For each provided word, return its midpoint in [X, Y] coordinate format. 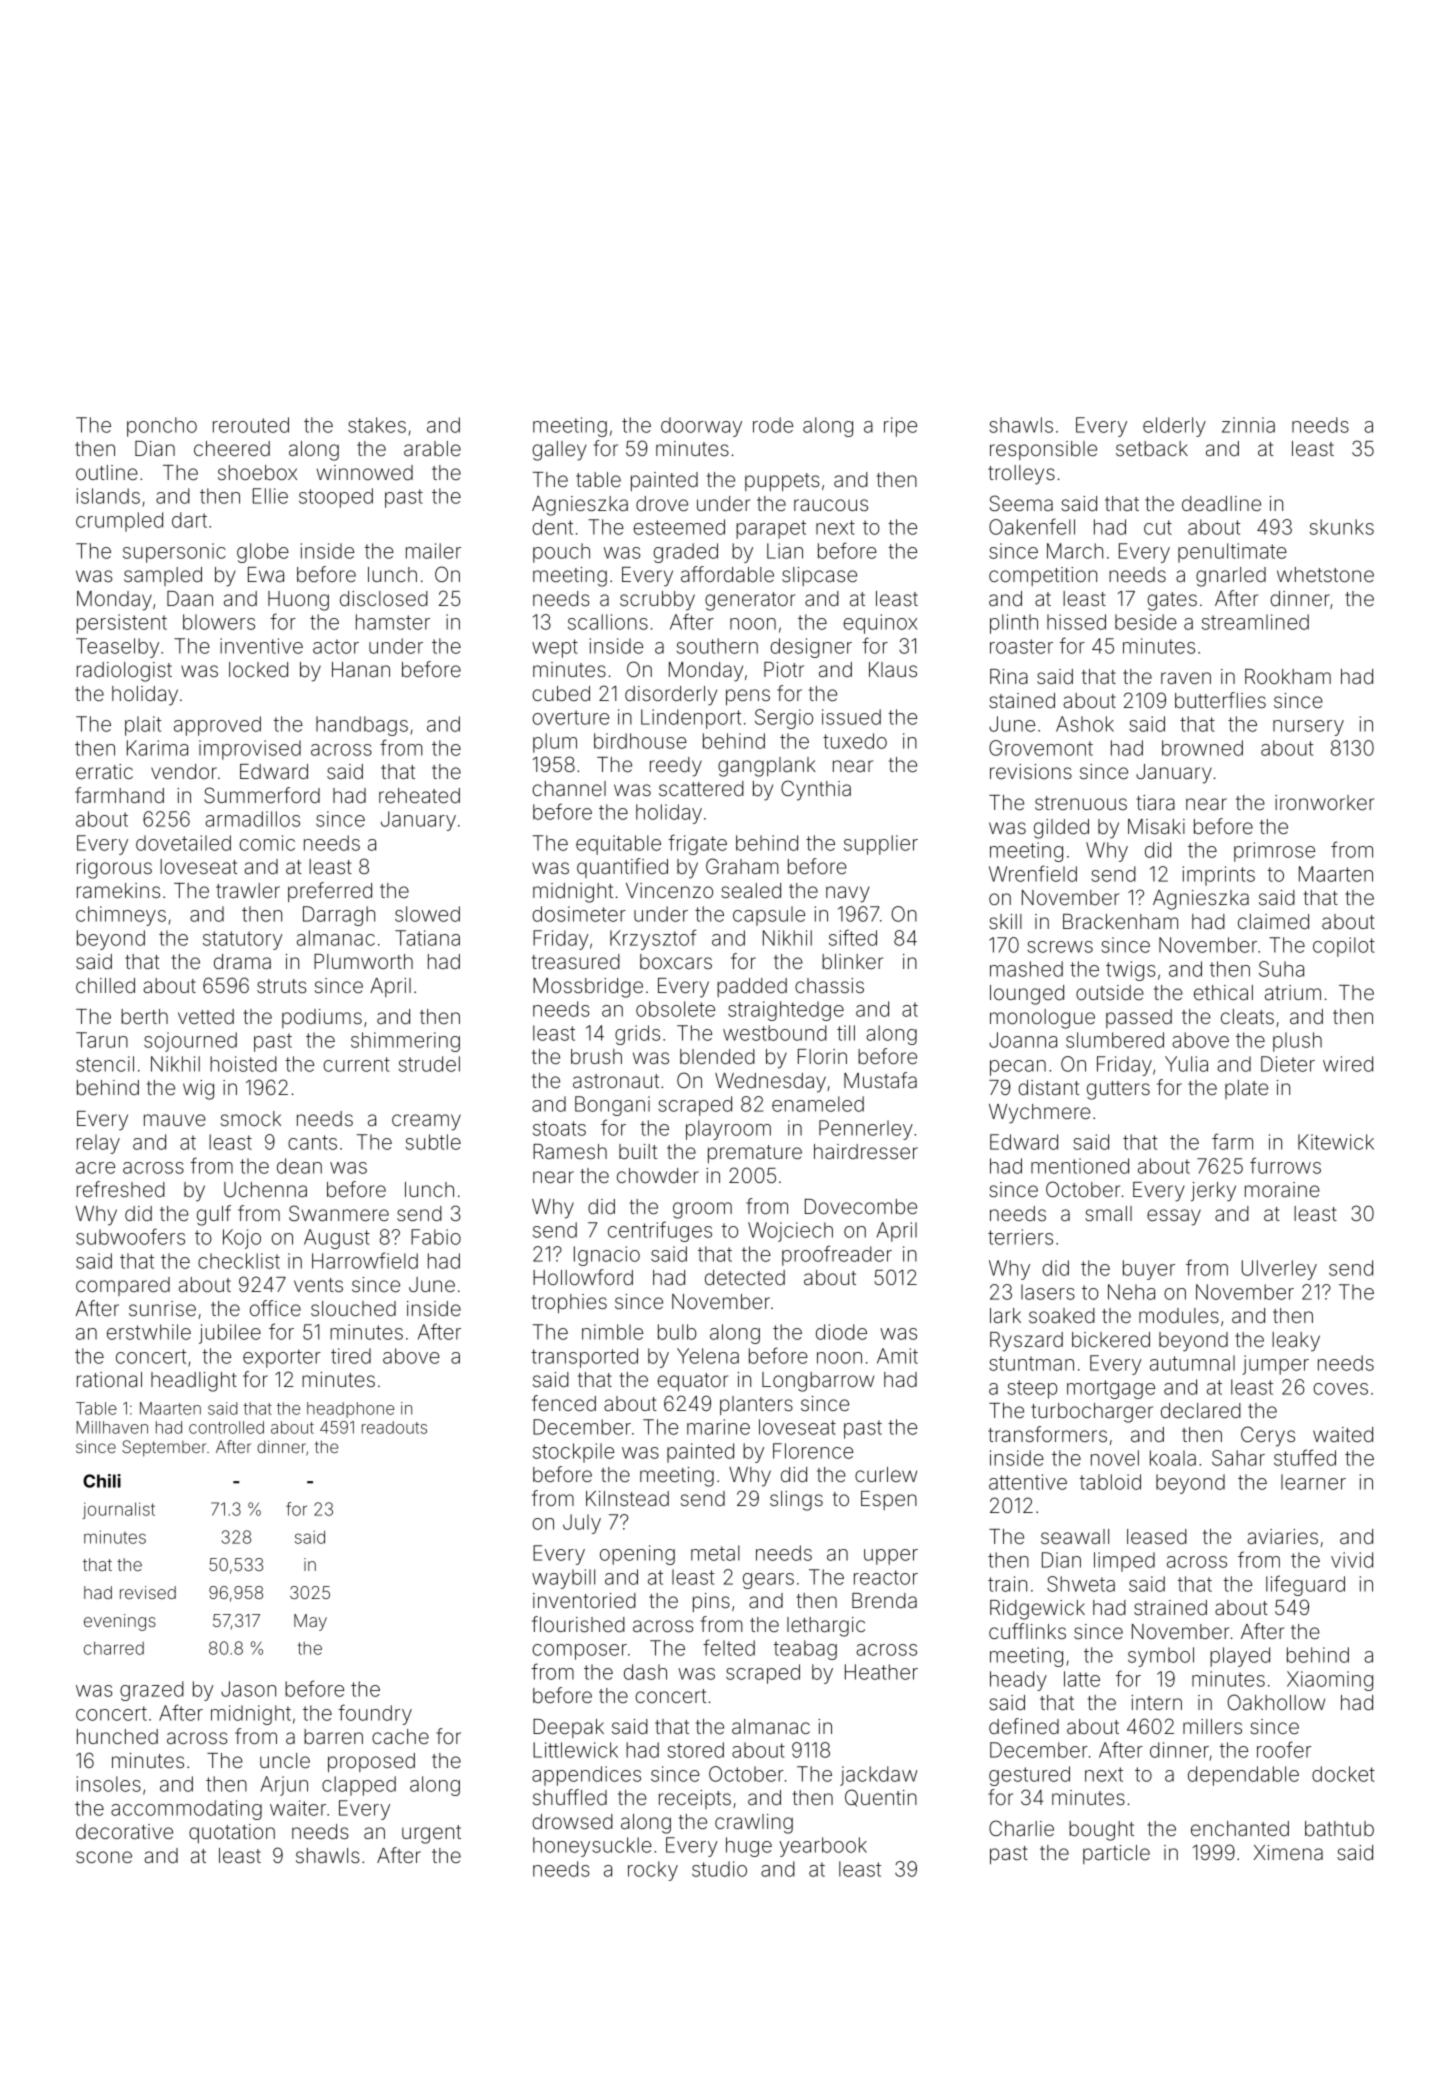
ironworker [1324, 802]
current [356, 1064]
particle [1116, 1854]
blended [717, 1056]
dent [552, 527]
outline [107, 472]
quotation [232, 1833]
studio [719, 1869]
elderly [1174, 427]
